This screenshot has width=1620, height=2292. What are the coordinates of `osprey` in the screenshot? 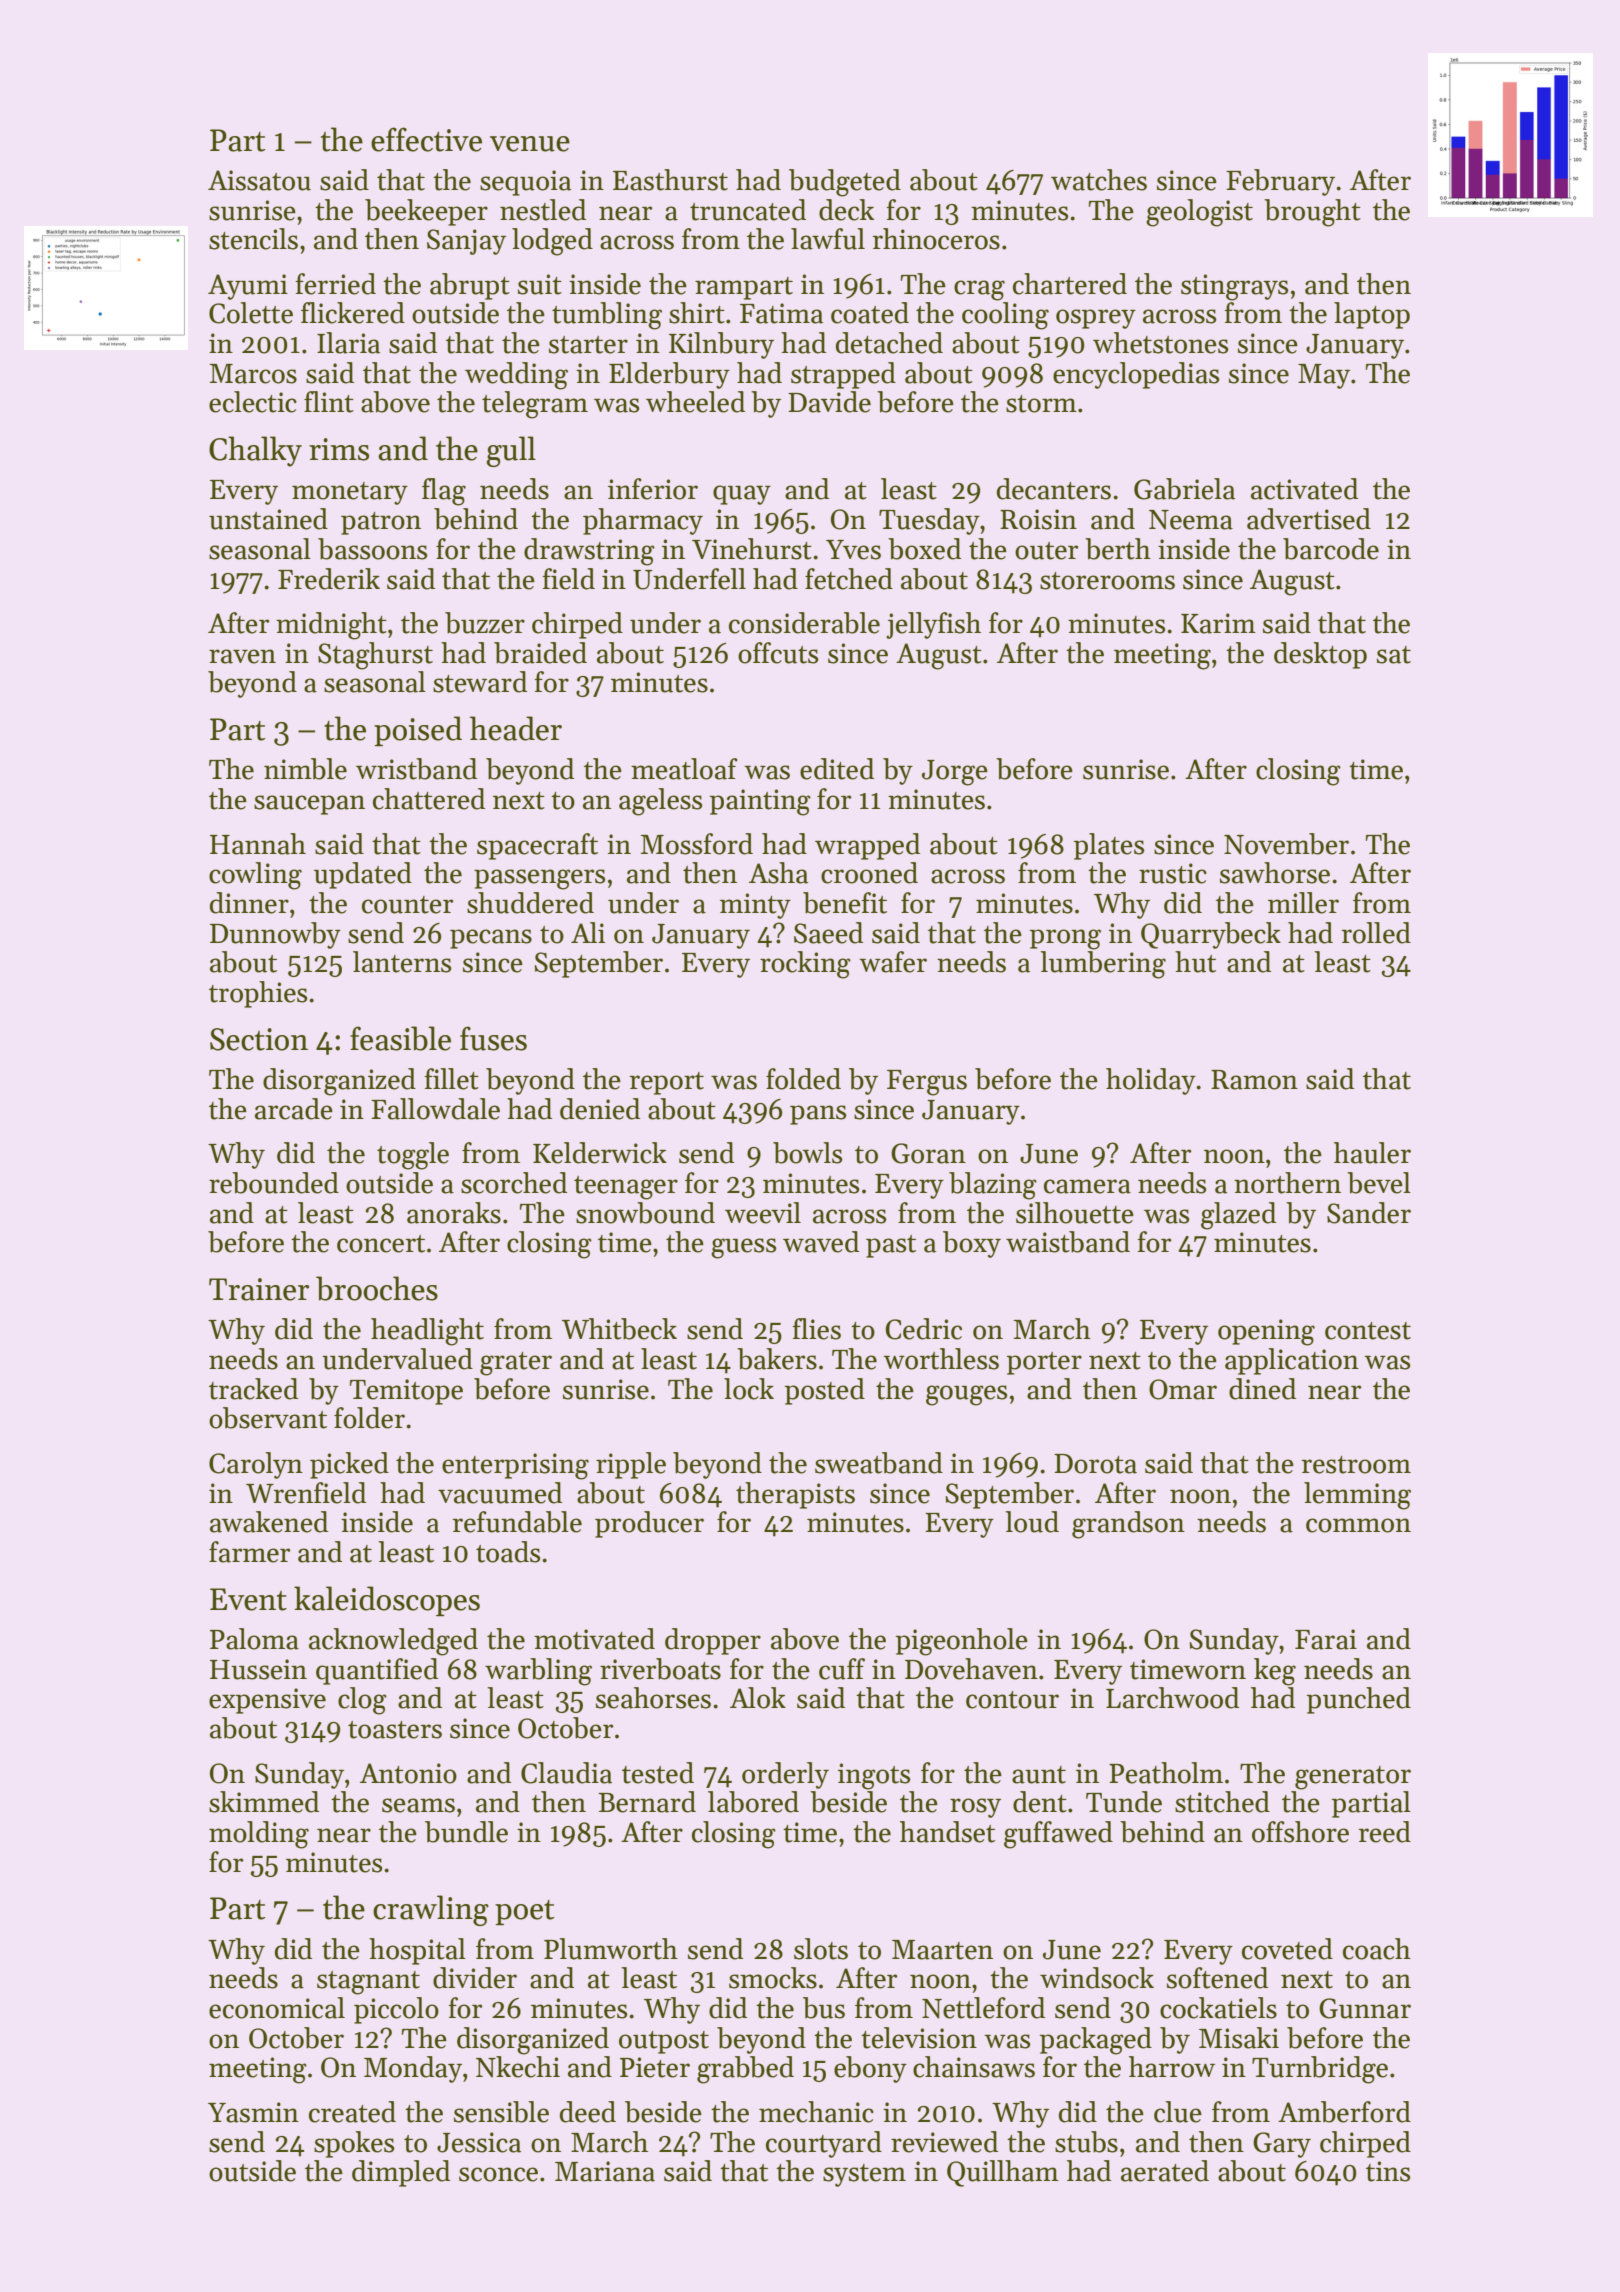 It's located at (1096, 319).
